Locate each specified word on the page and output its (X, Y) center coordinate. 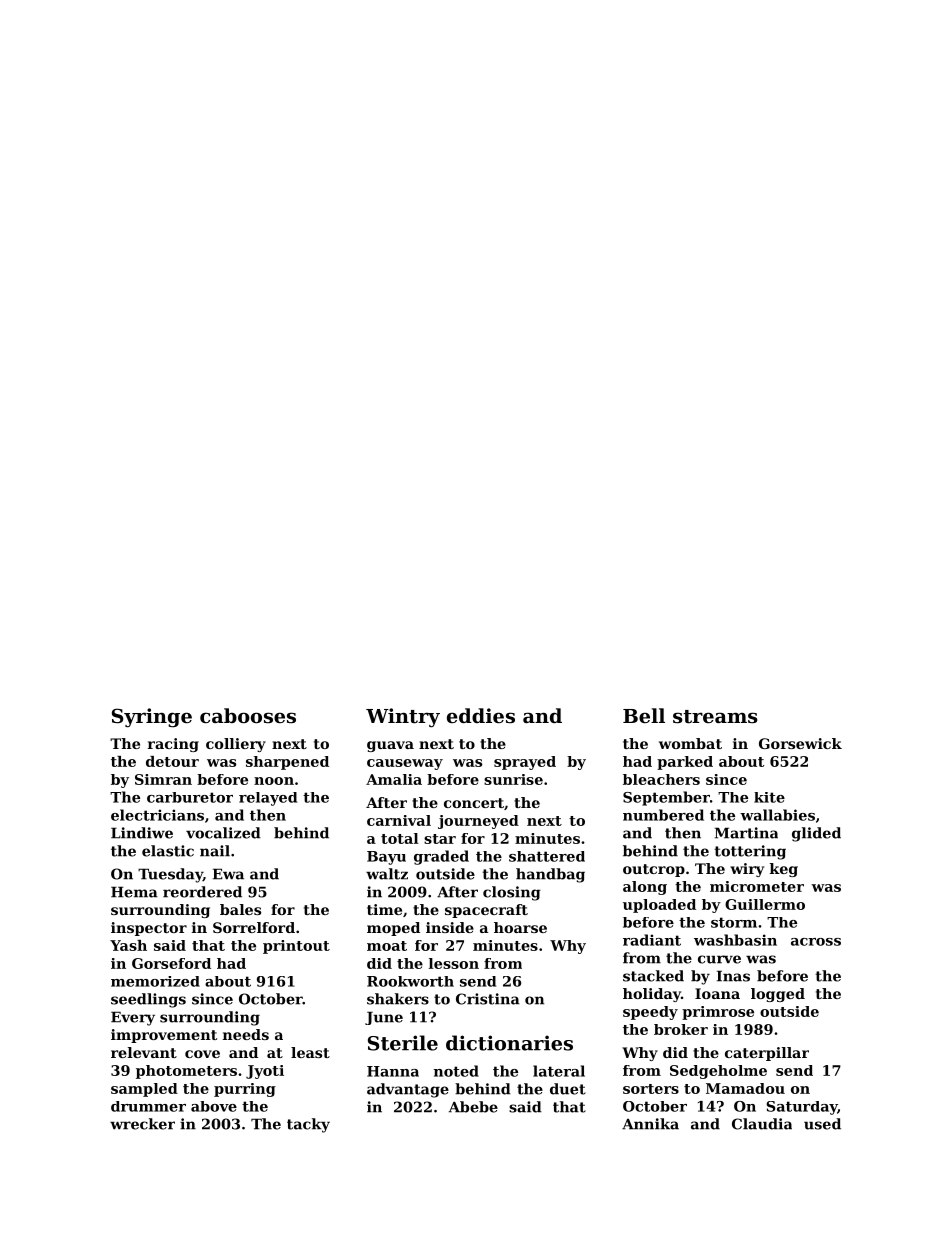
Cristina (488, 999)
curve (719, 959)
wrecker (142, 1124)
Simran (163, 779)
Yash (128, 945)
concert (474, 803)
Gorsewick (800, 743)
